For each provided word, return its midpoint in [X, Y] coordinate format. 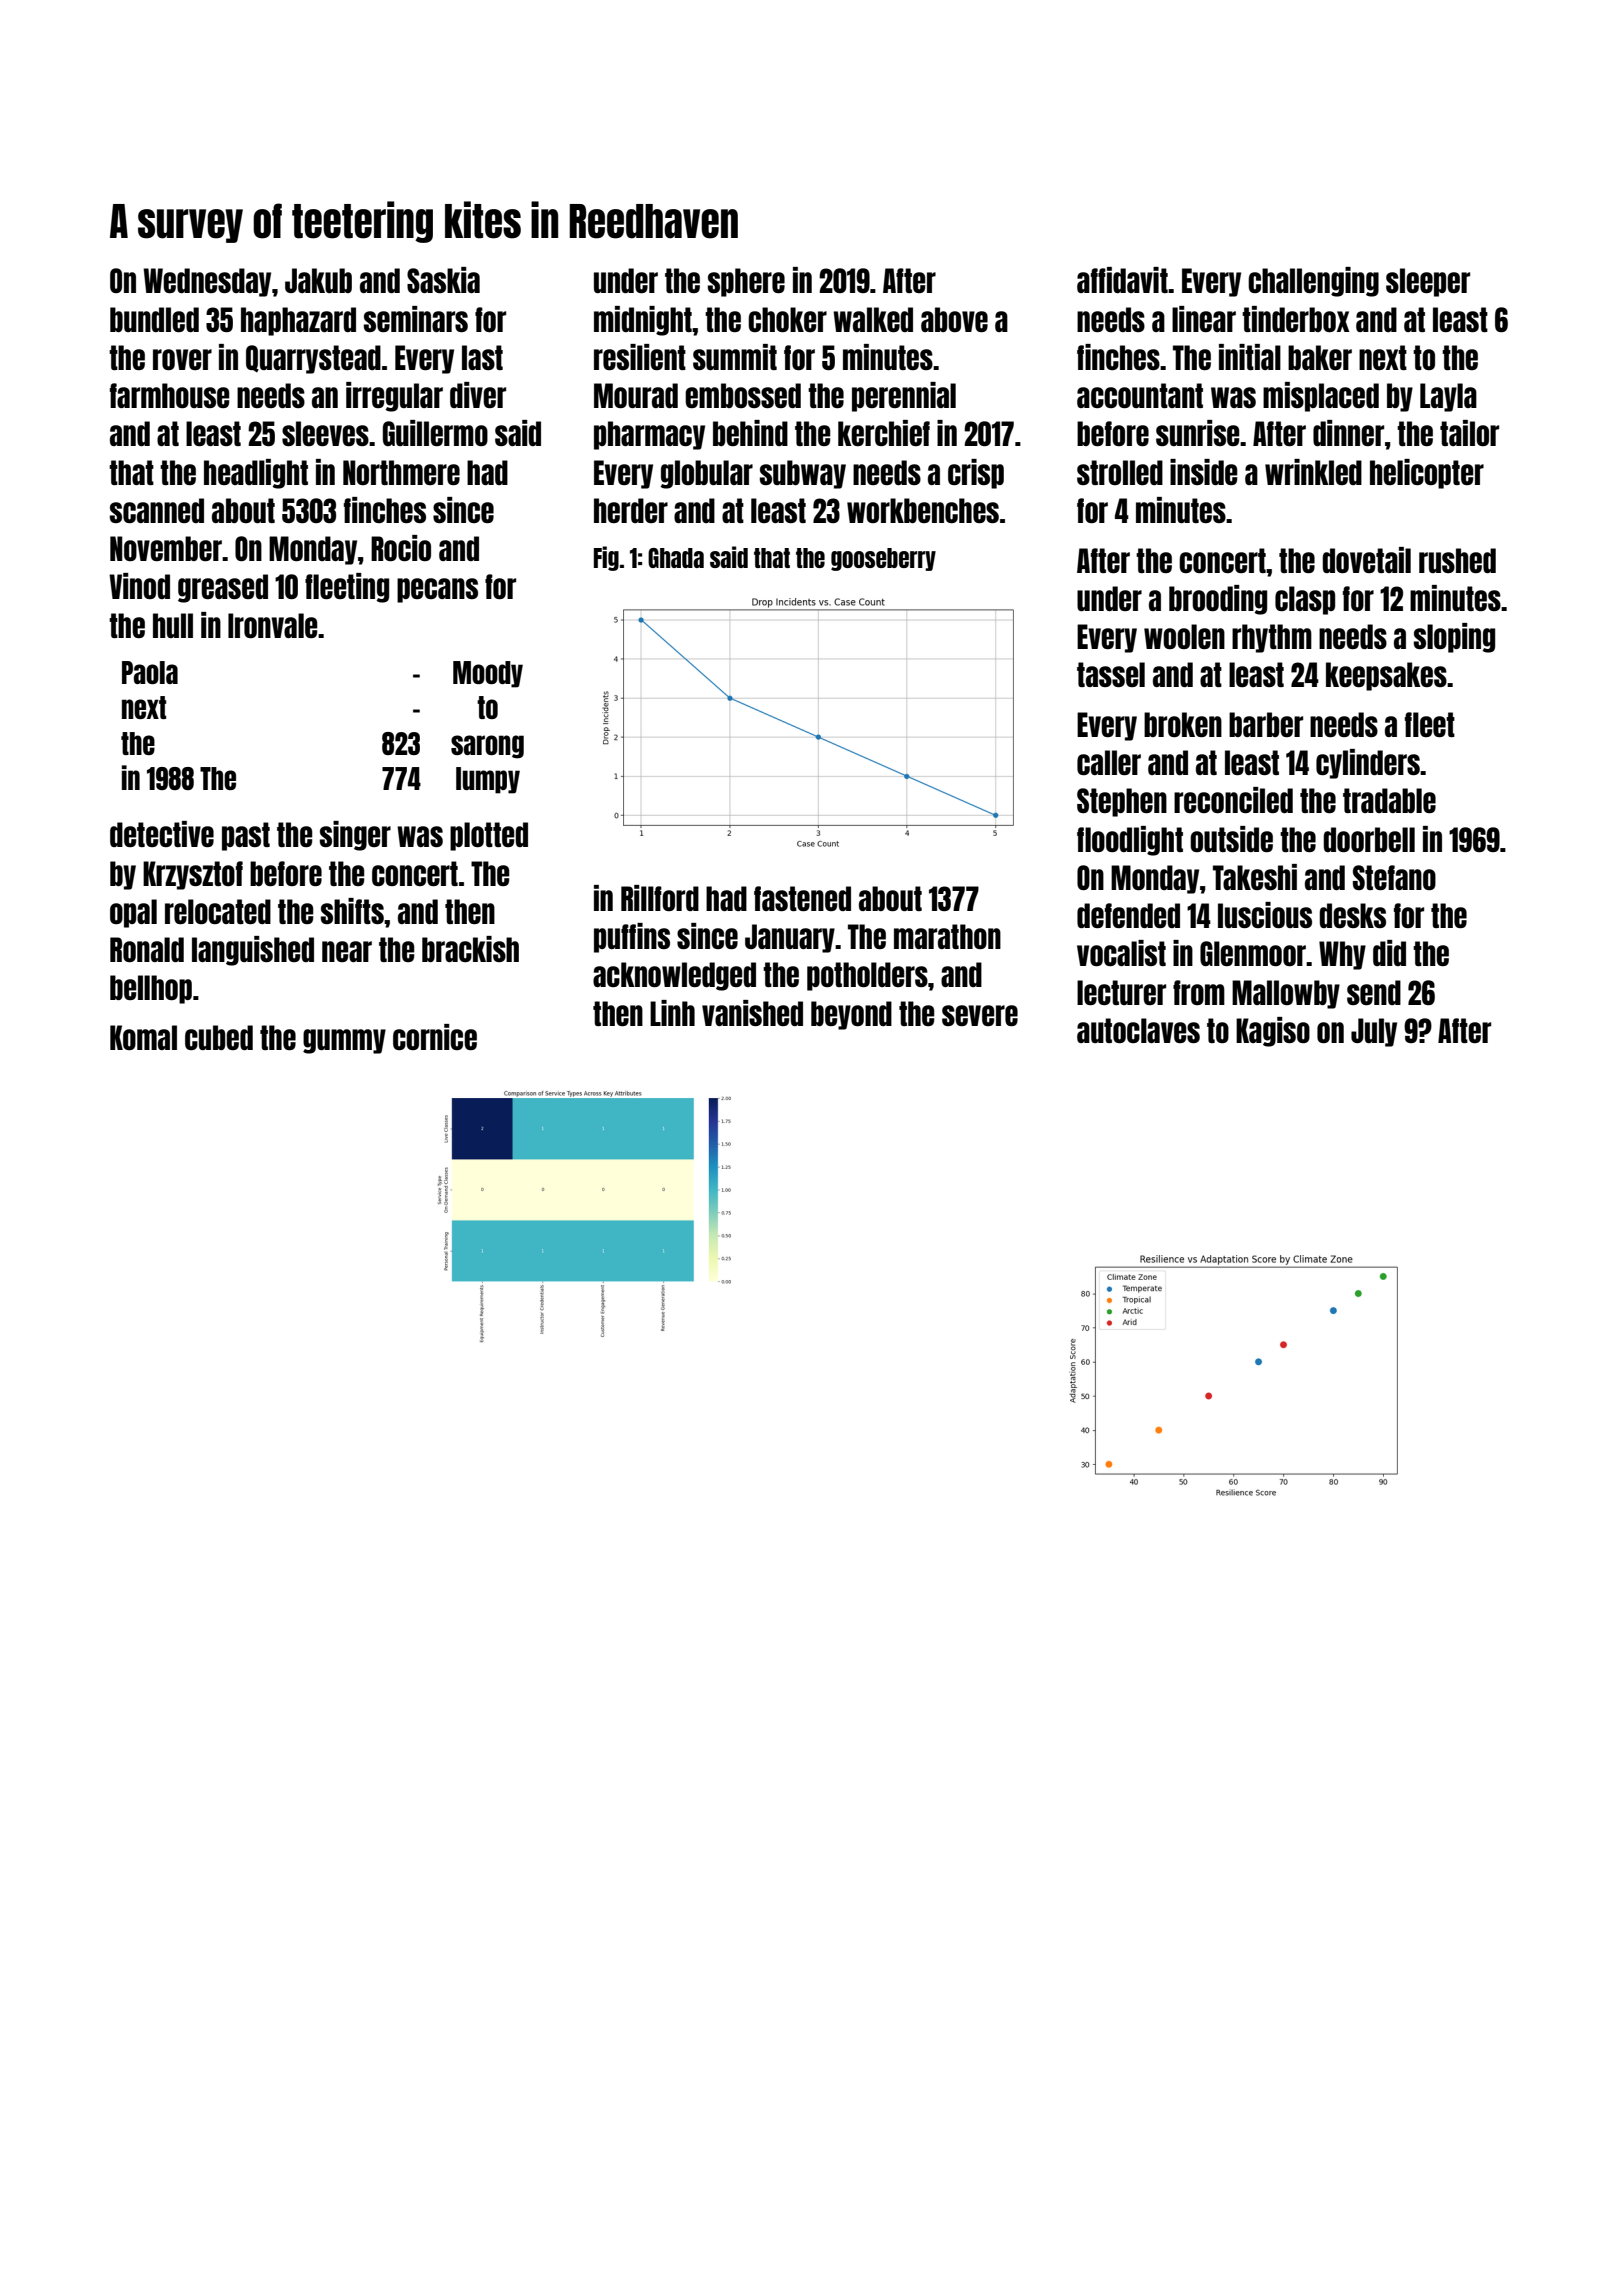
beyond [851, 1015]
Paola [150, 672]
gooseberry [883, 559]
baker [1320, 357]
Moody [488, 674]
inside [1204, 472]
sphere [746, 282]
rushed [1457, 560]
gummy [344, 1041]
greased [223, 588]
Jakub [318, 280]
